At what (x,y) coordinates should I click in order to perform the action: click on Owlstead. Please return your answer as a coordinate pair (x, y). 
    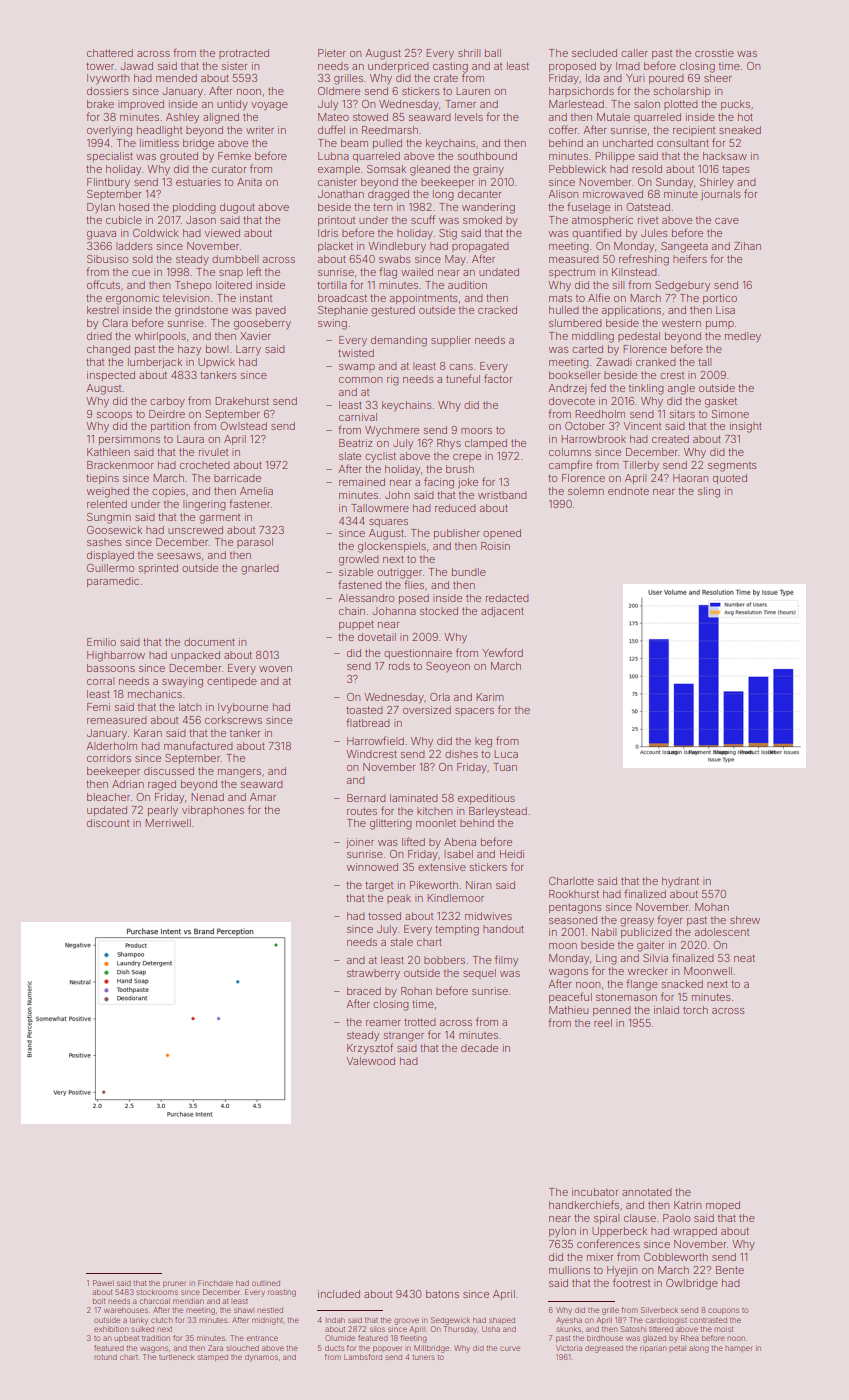
    Looking at the image, I should click on (243, 426).
